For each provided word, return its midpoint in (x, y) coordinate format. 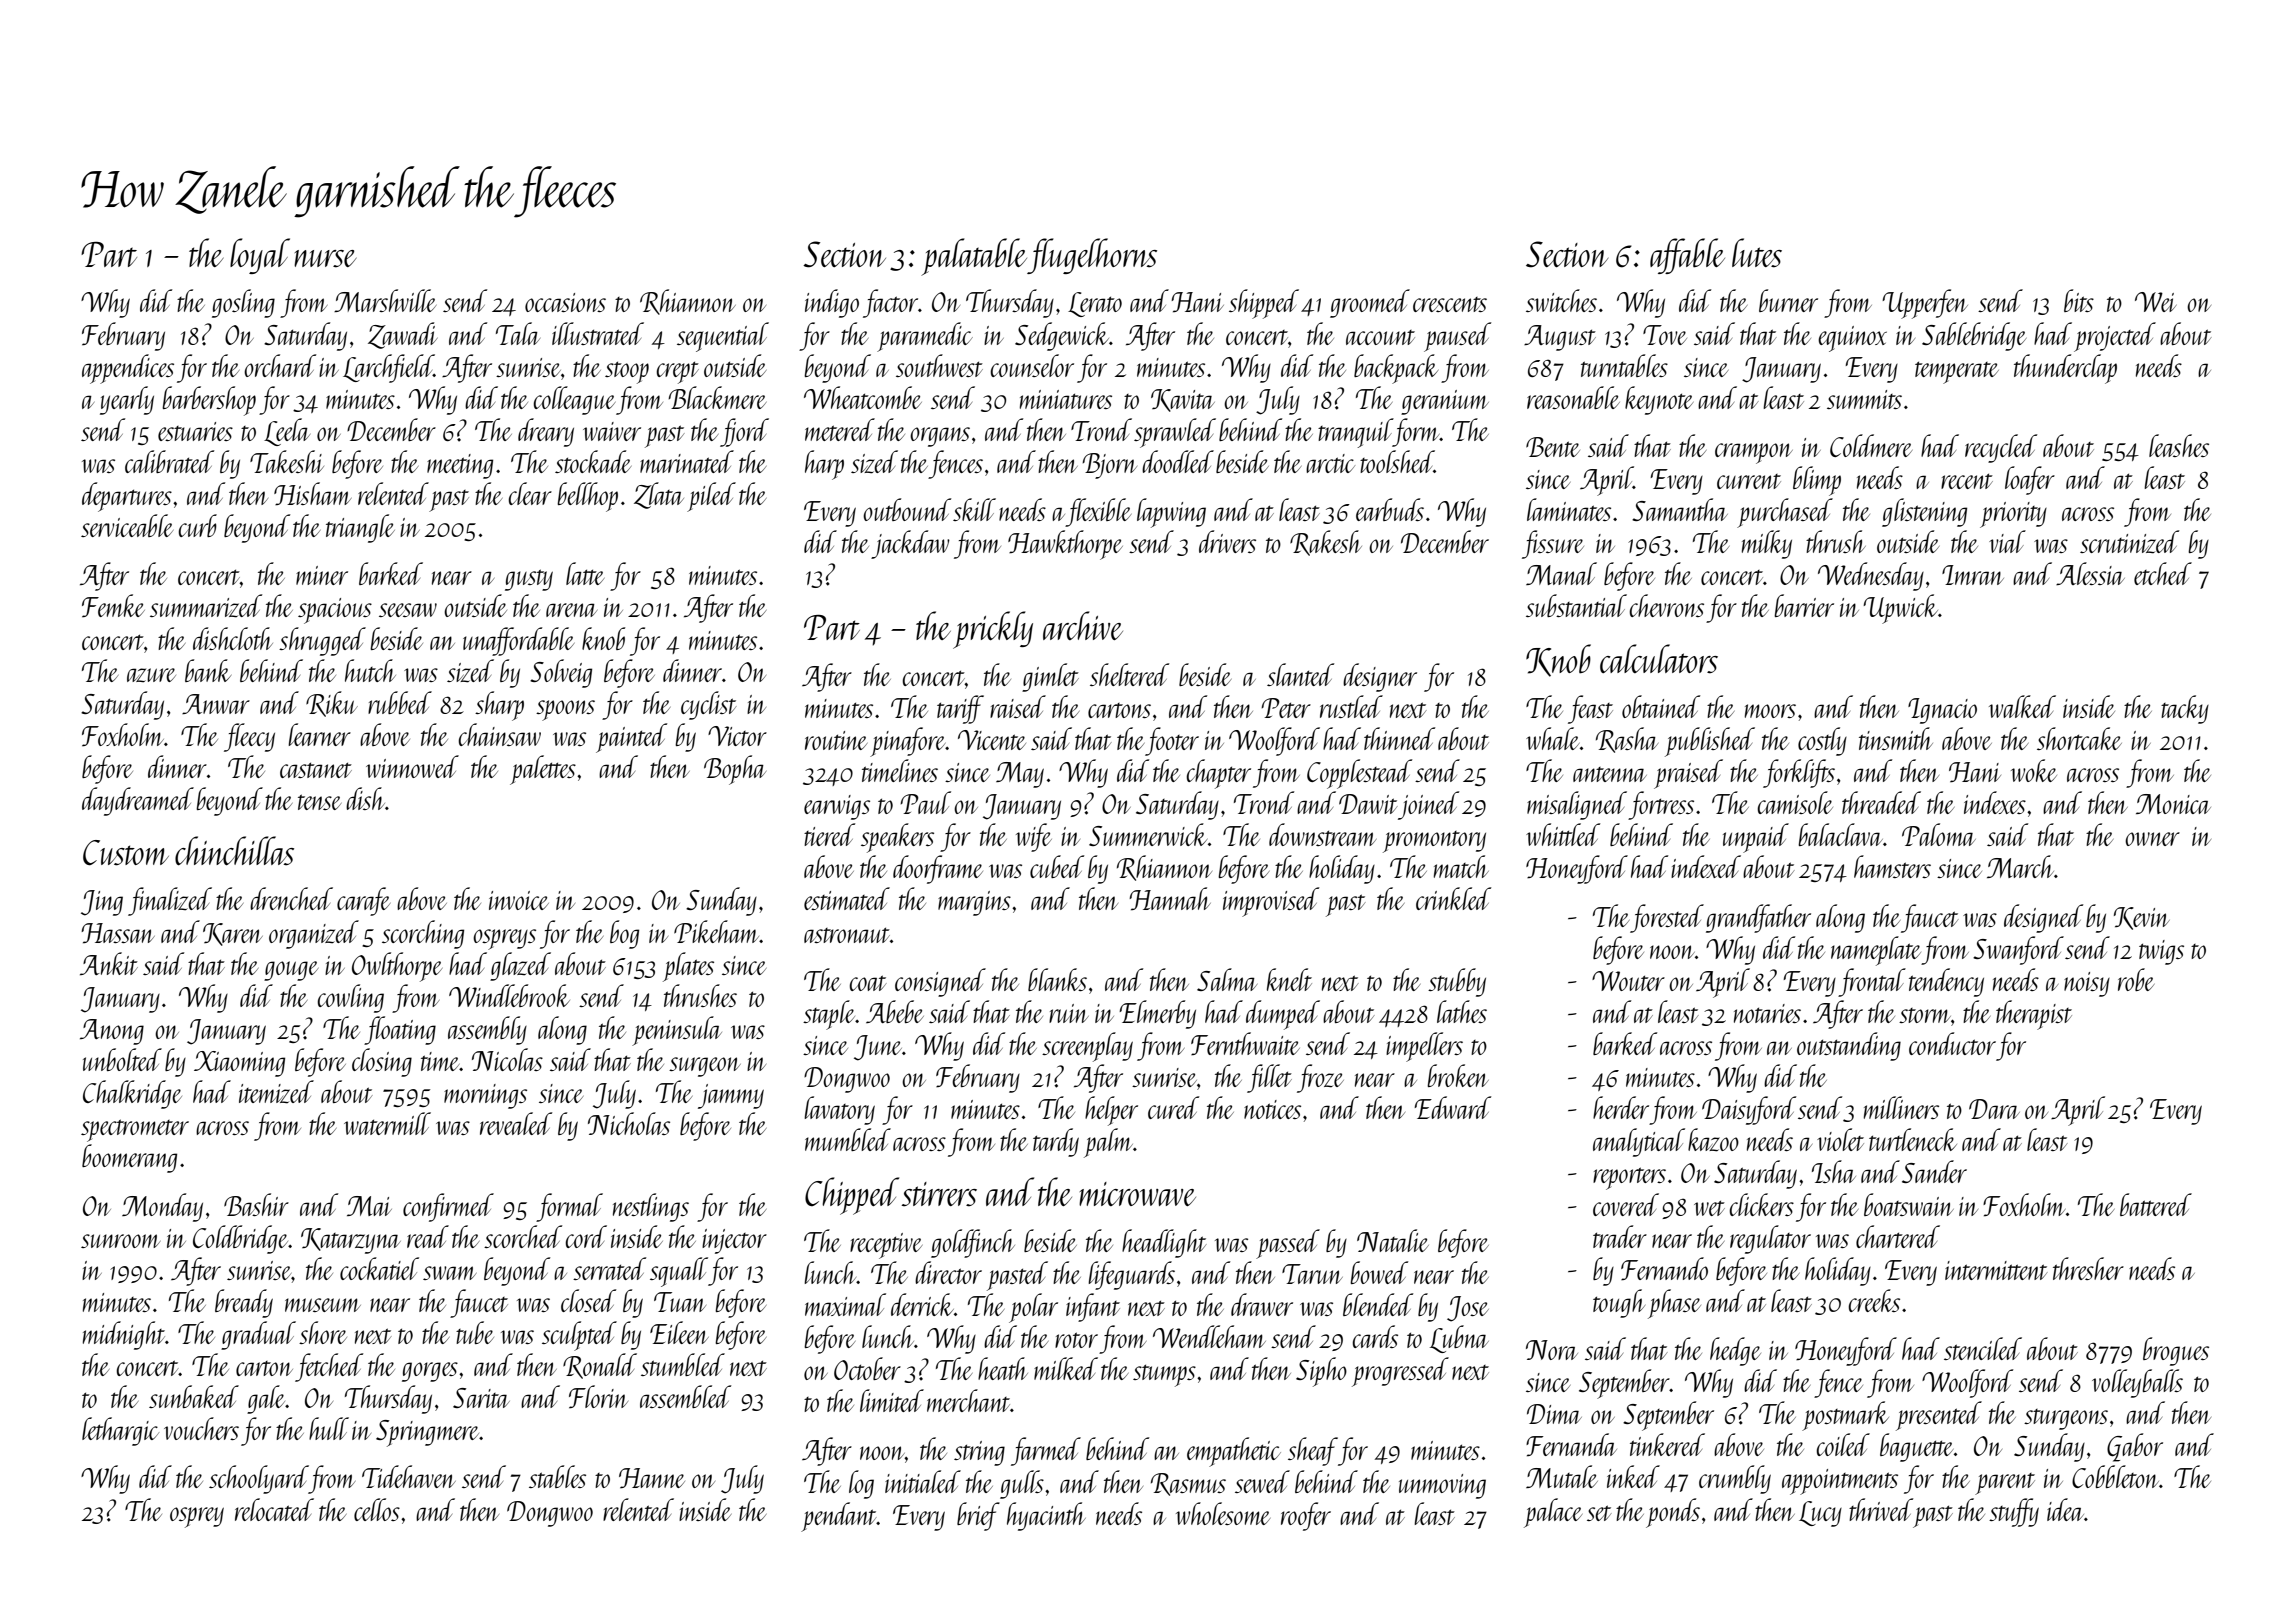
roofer (1306, 1516)
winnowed (412, 766)
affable (1687, 256)
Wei (2155, 302)
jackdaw (910, 544)
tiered (829, 834)
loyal (260, 256)
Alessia (2090, 573)
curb (198, 525)
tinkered (1667, 1444)
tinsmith (1896, 738)
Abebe (895, 1011)
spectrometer (135, 1130)
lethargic (120, 1431)
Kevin (2142, 918)
